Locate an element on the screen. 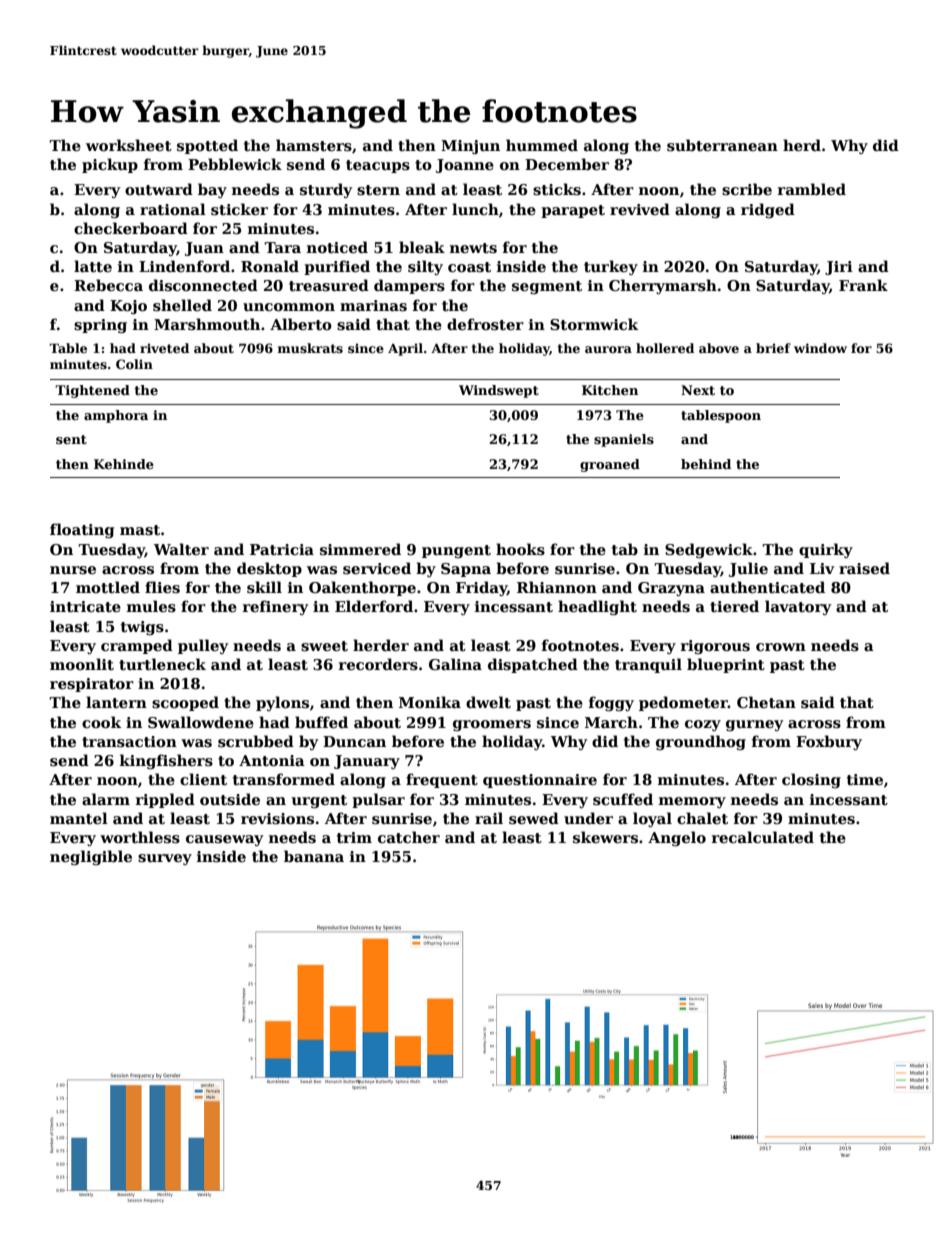 The height and width of the screenshot is (1233, 952). survey is located at coordinates (165, 859).
